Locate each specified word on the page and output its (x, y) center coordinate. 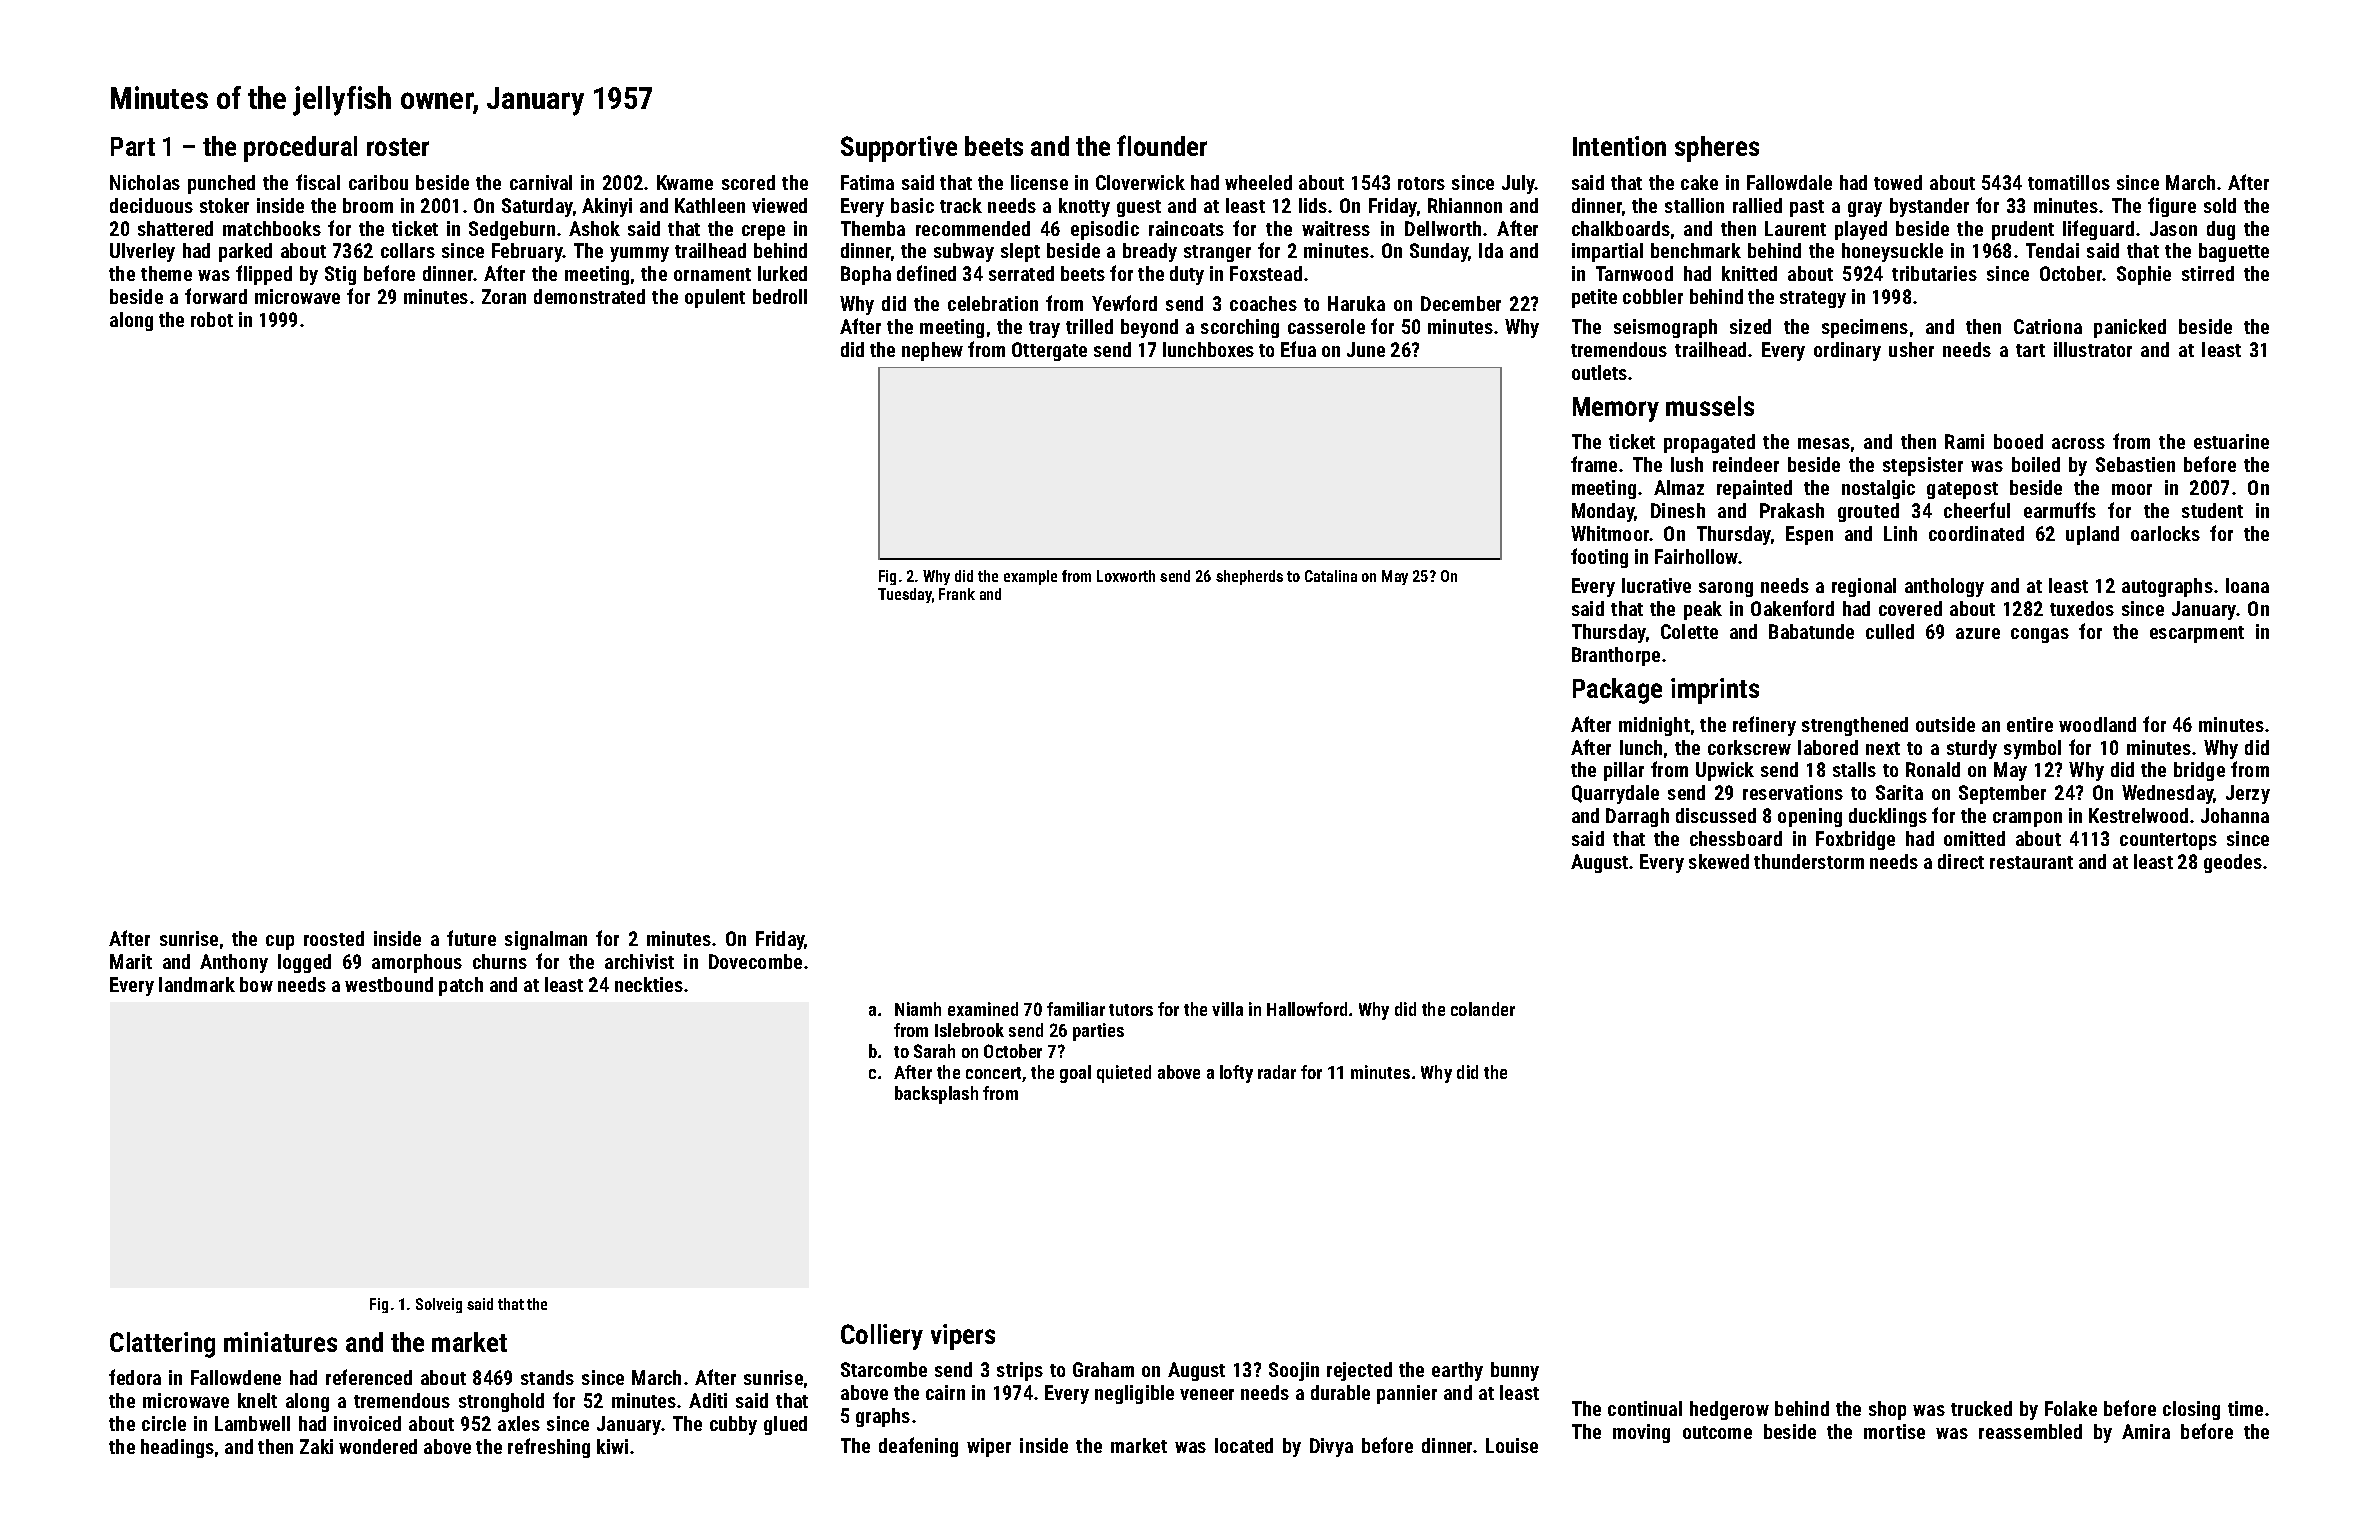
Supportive (899, 149)
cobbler (1653, 296)
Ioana (2247, 585)
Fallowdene (236, 1377)
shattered (175, 228)
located (1244, 1445)
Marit (131, 961)
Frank (957, 594)
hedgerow (1729, 1410)
